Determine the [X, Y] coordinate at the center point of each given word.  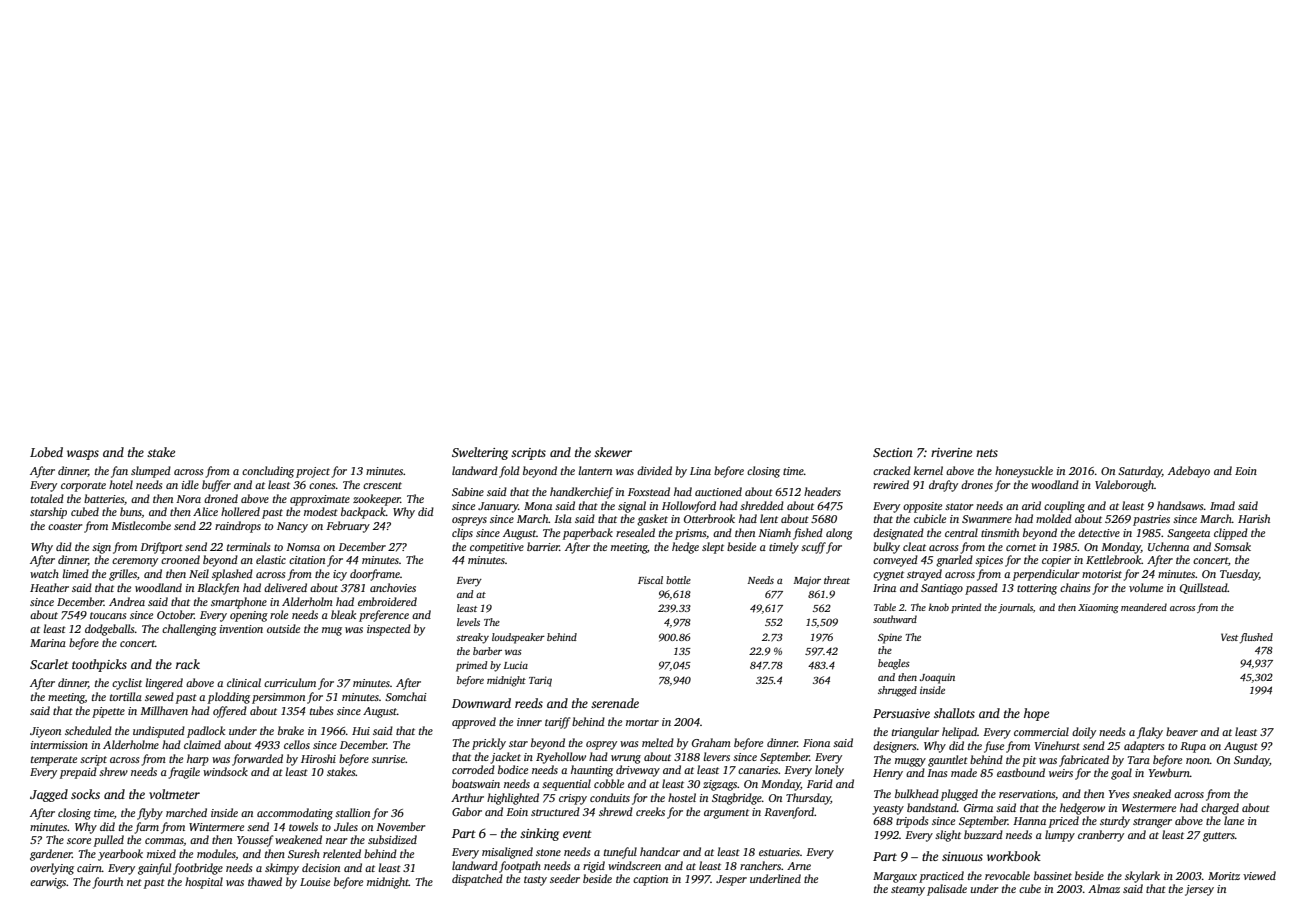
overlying [52, 869]
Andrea [127, 601]
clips [462, 534]
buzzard [983, 834]
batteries [104, 498]
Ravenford [789, 813]
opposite [922, 507]
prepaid [78, 773]
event [577, 834]
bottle [678, 580]
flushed [1256, 638]
